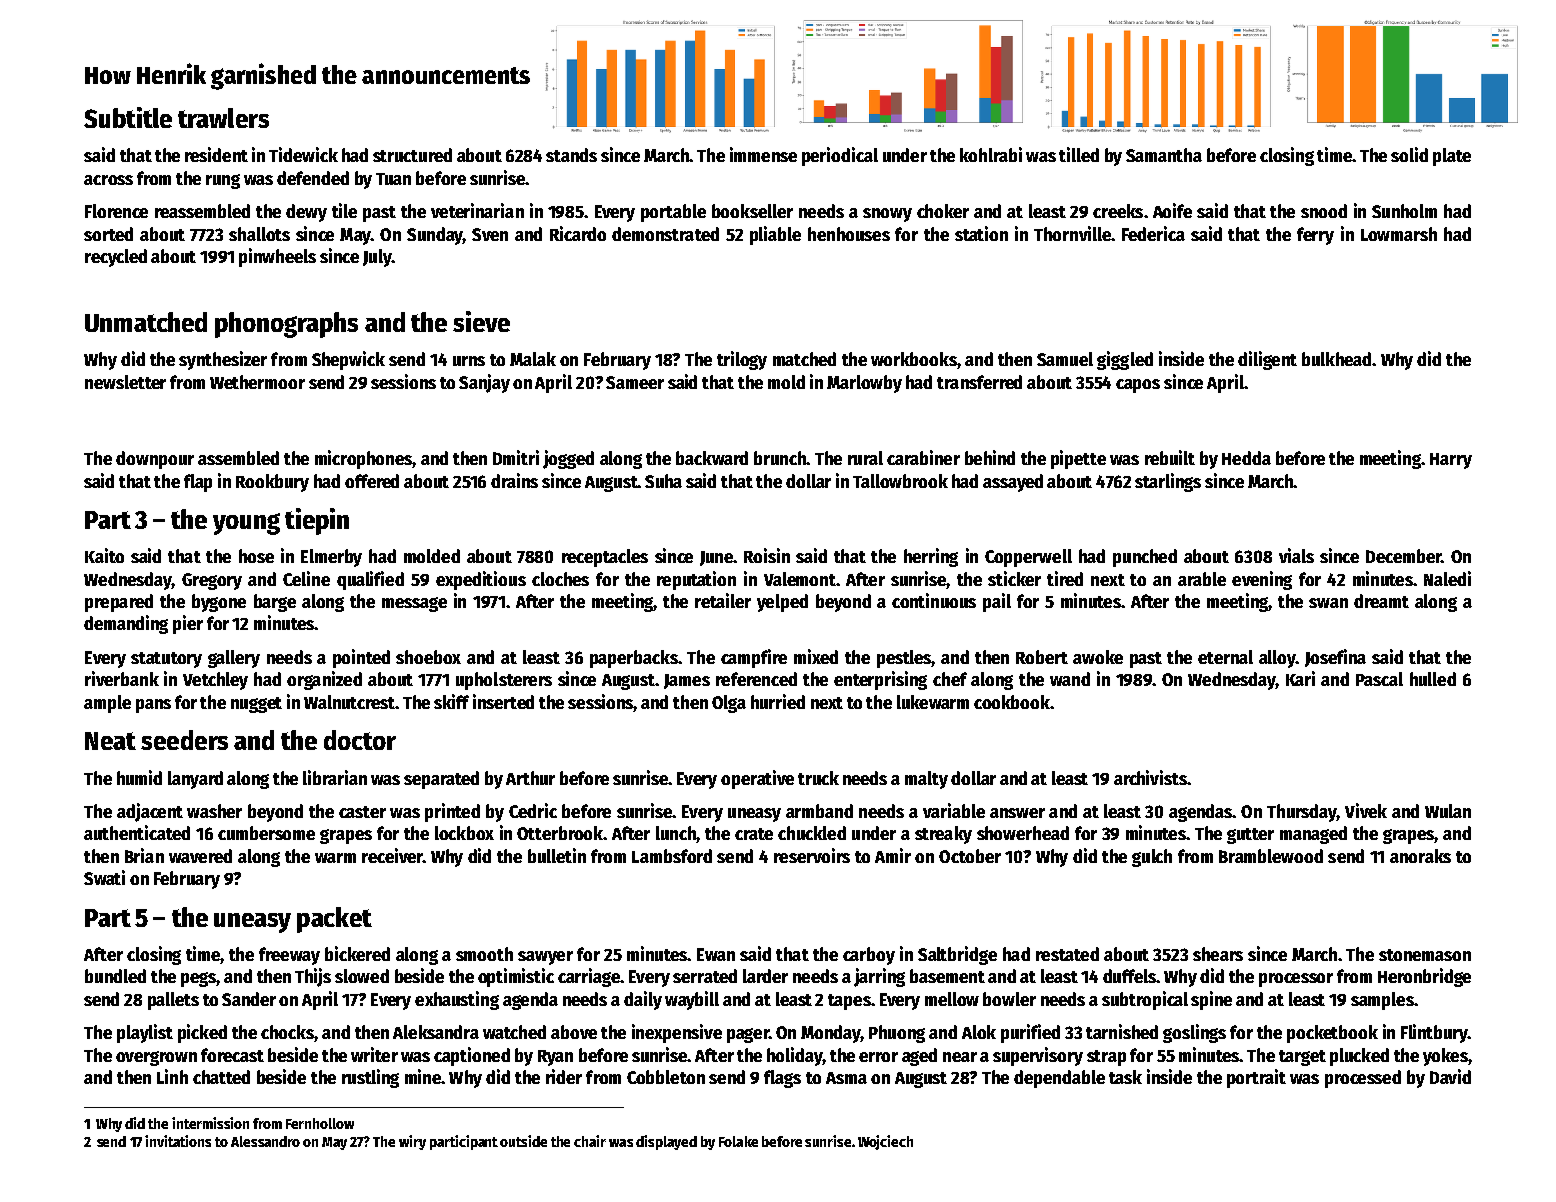 Image resolution: width=1556 pixels, height=1202 pixels. Describe the element at coordinates (571, 155) in the image. I see `stands` at that location.
